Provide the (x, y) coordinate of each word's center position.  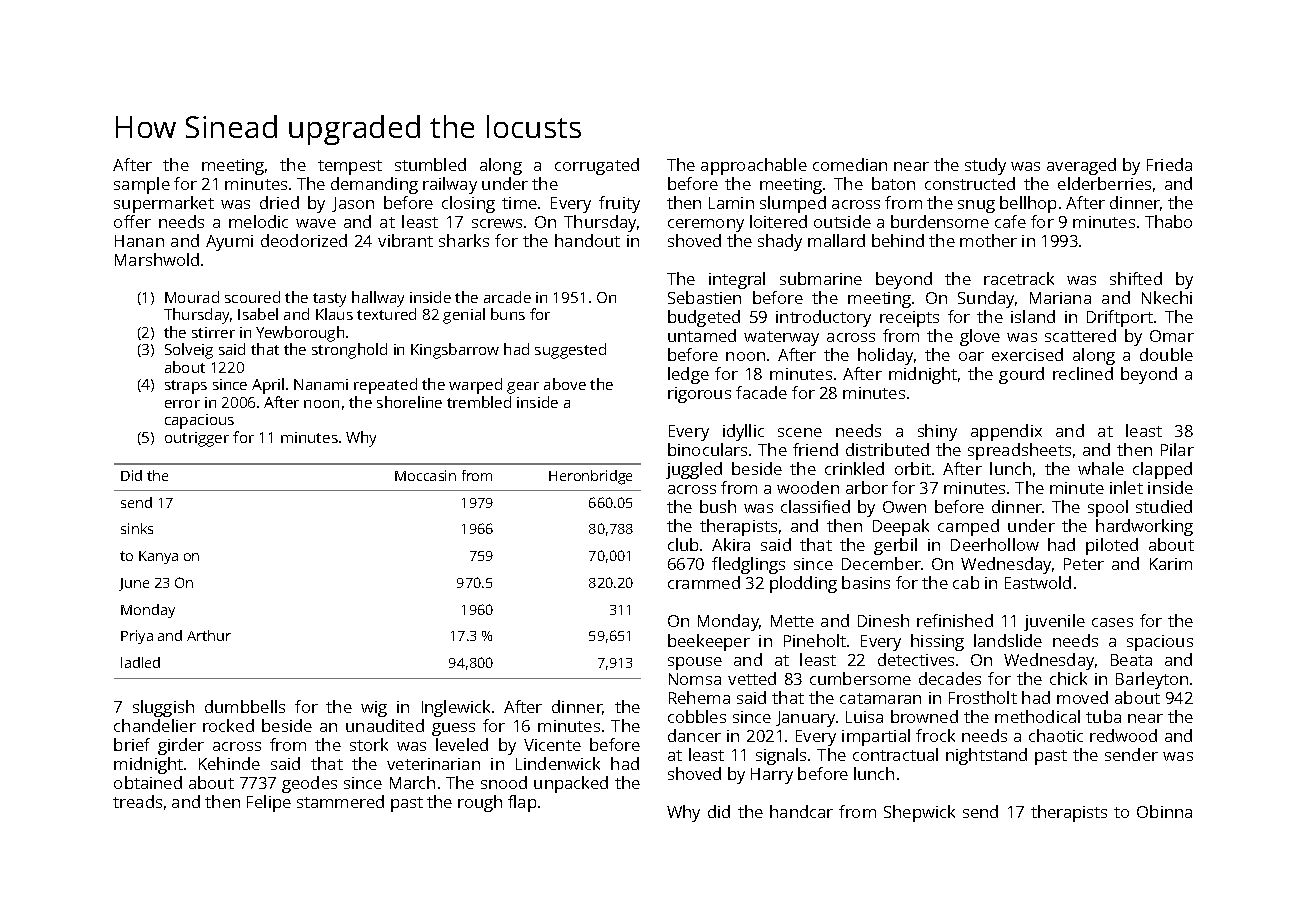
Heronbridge (590, 477)
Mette (792, 621)
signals (781, 756)
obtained (148, 782)
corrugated (597, 166)
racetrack (1019, 278)
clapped (1162, 470)
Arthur (209, 635)
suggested (570, 351)
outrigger (197, 439)
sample (142, 185)
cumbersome (860, 678)
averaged (1081, 166)
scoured (252, 297)
